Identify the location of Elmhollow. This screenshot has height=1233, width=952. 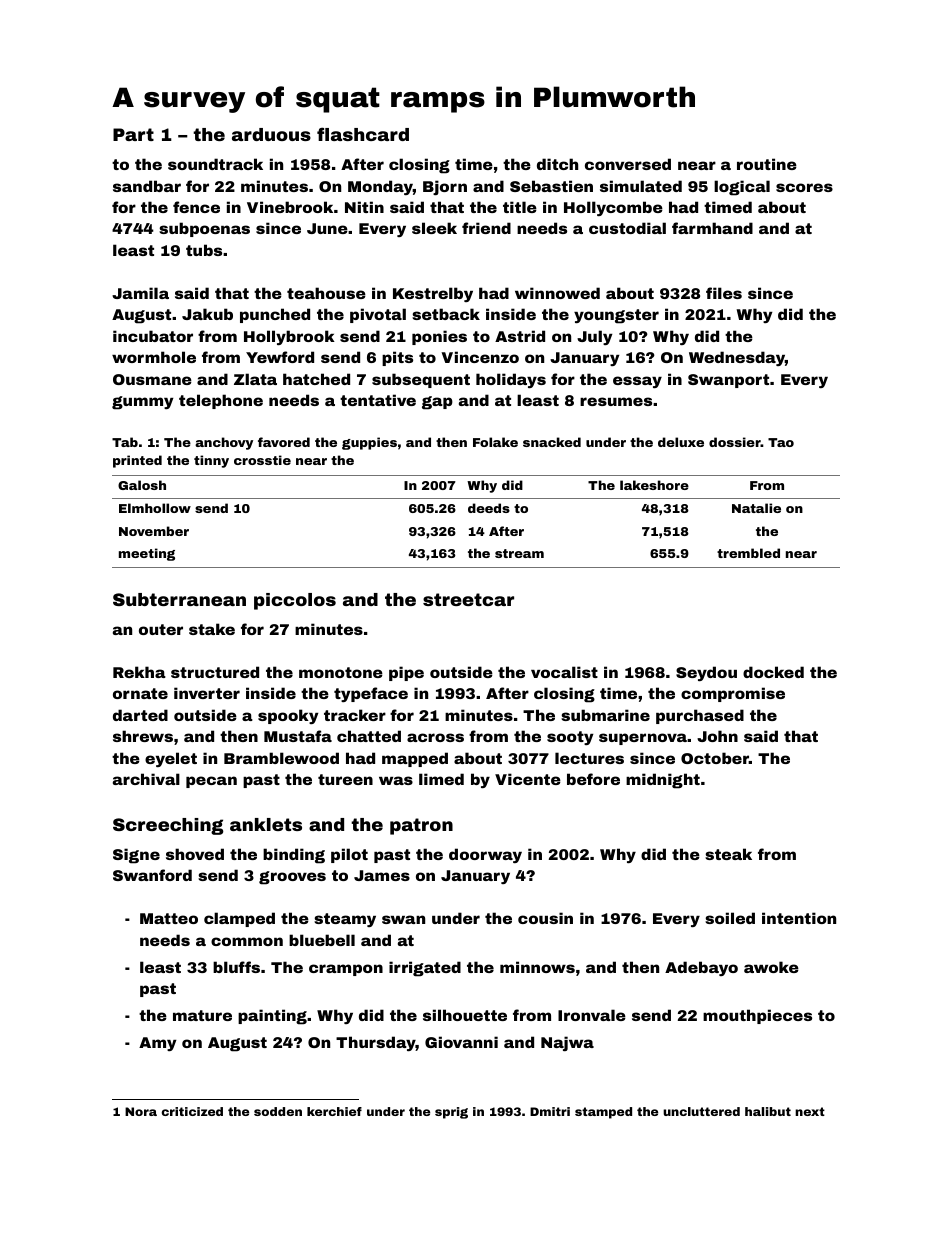
(155, 508).
